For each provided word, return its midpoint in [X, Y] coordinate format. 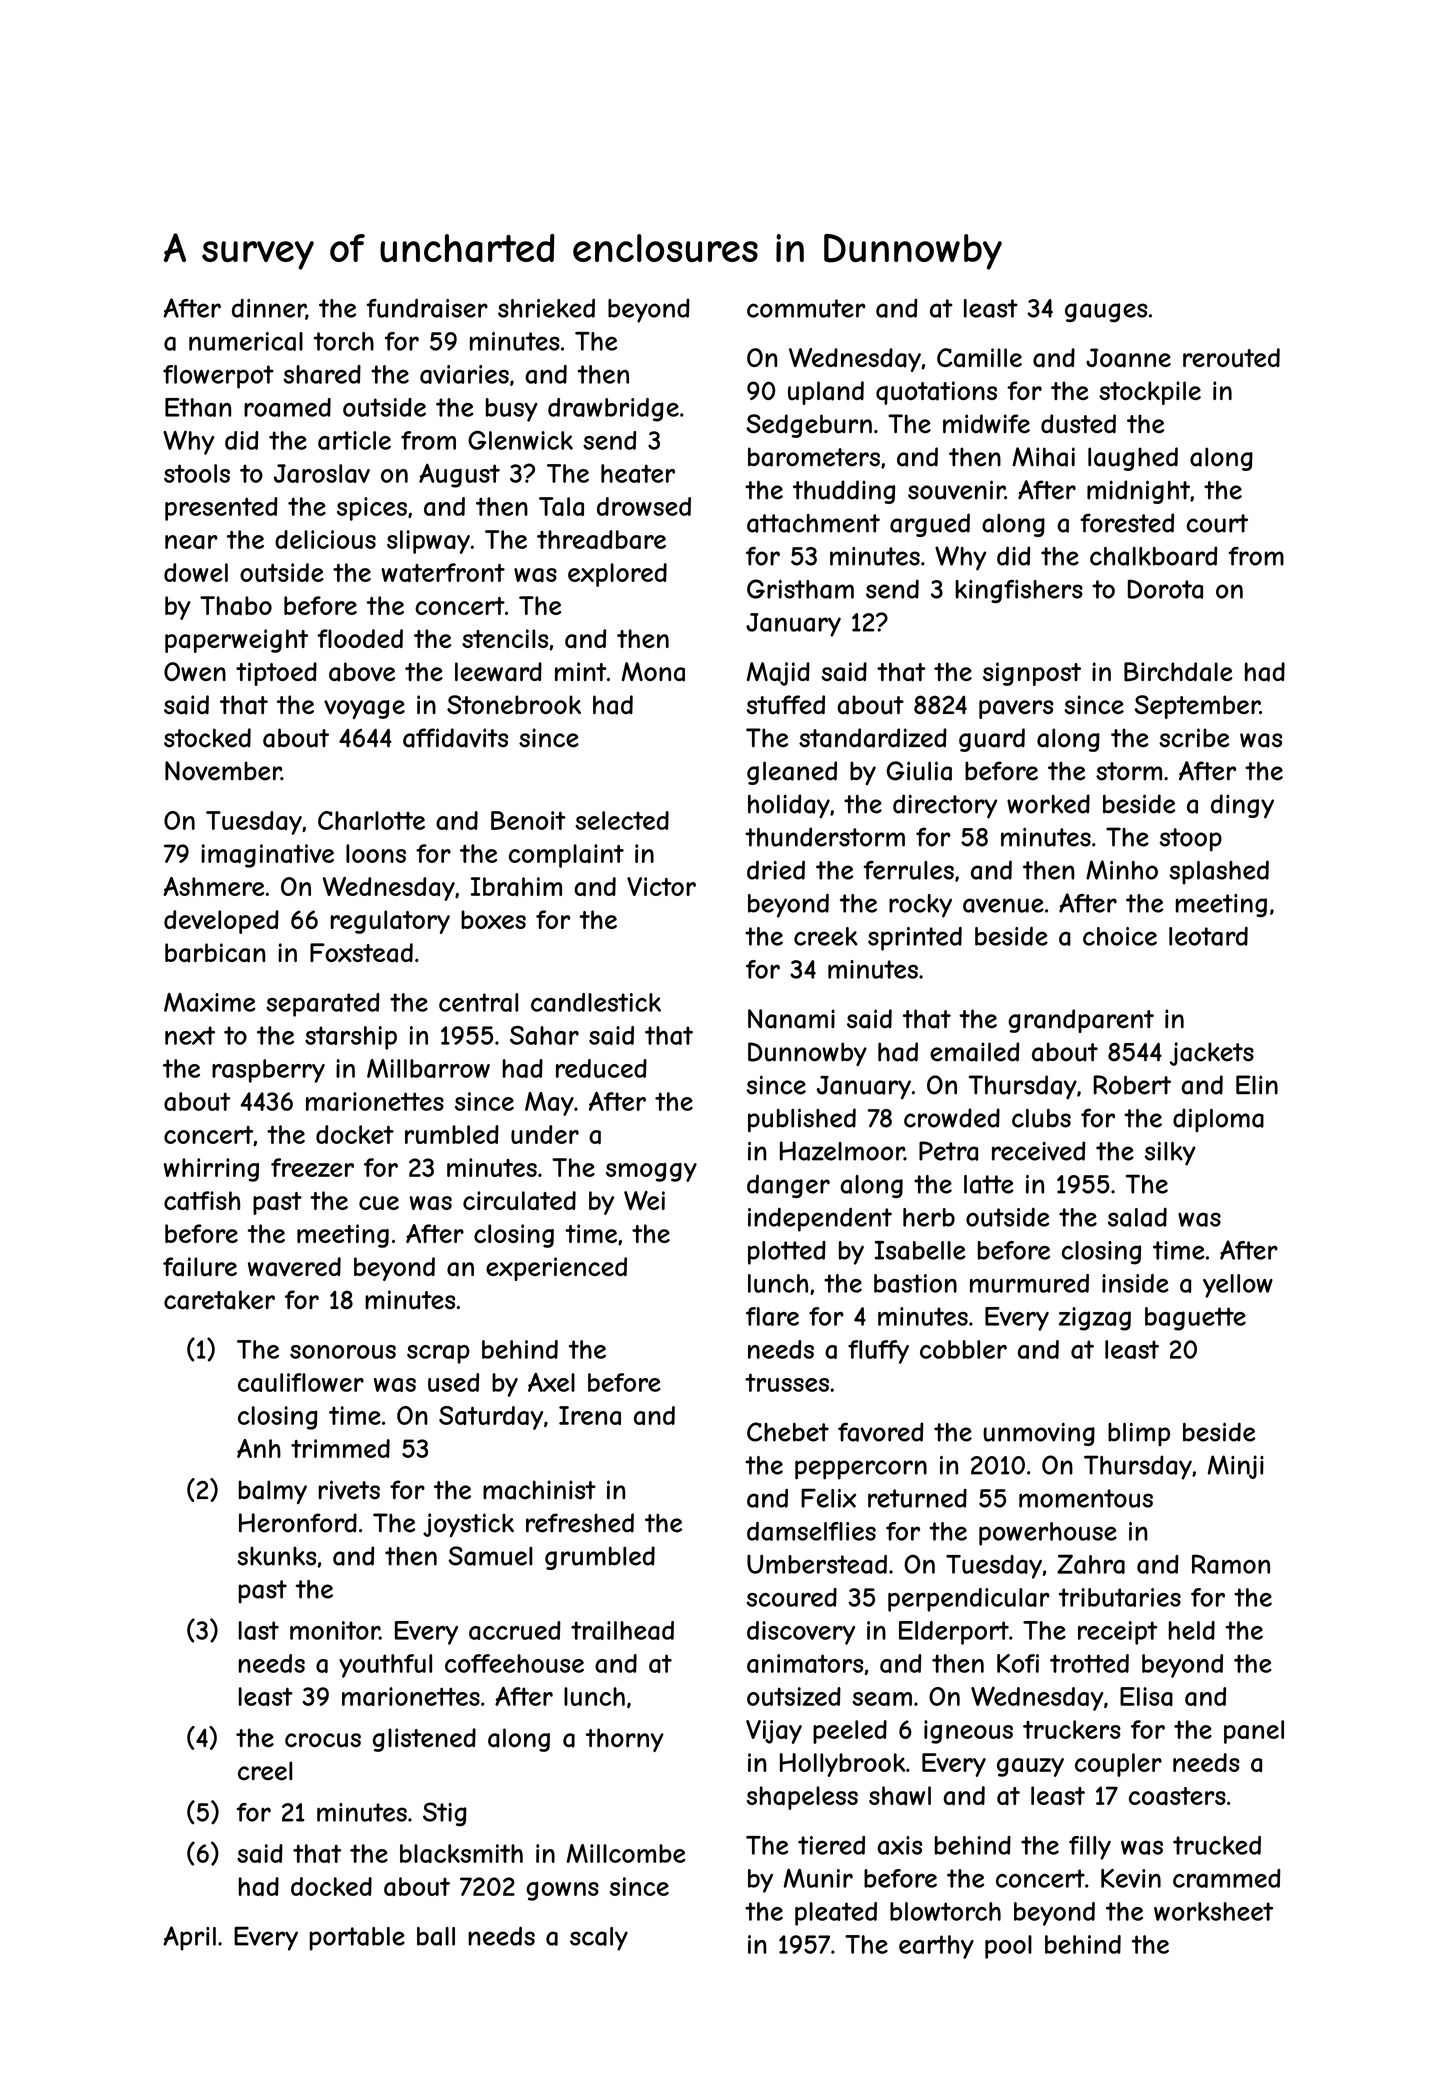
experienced [556, 1269]
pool [1008, 1947]
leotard [1208, 936]
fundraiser [427, 308]
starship [351, 1038]
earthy [936, 1947]
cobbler [963, 1349]
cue [379, 1203]
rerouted [1231, 357]
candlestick [596, 1002]
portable [357, 1939]
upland [826, 393]
